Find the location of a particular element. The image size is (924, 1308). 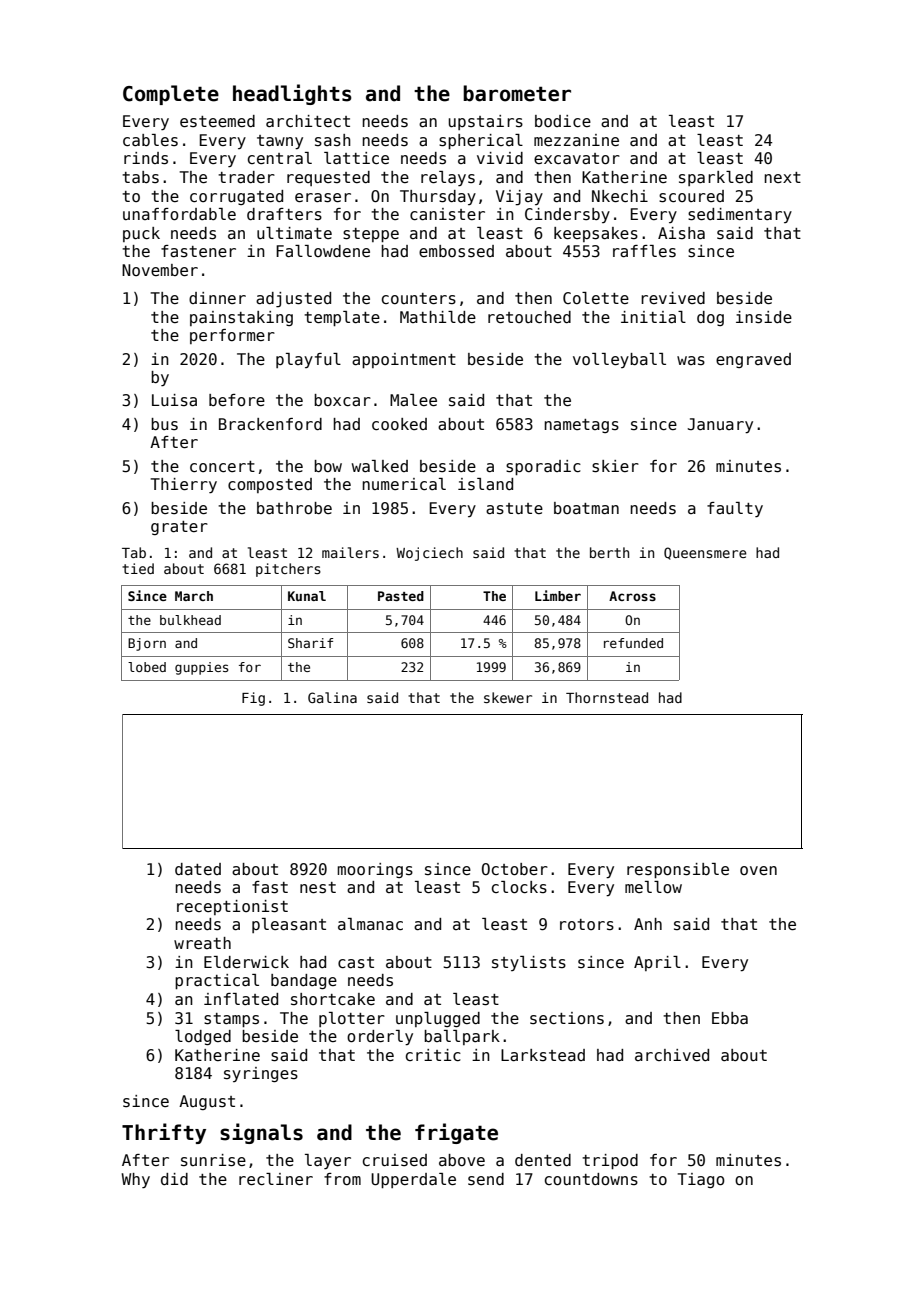

countdowns is located at coordinates (591, 1179).
